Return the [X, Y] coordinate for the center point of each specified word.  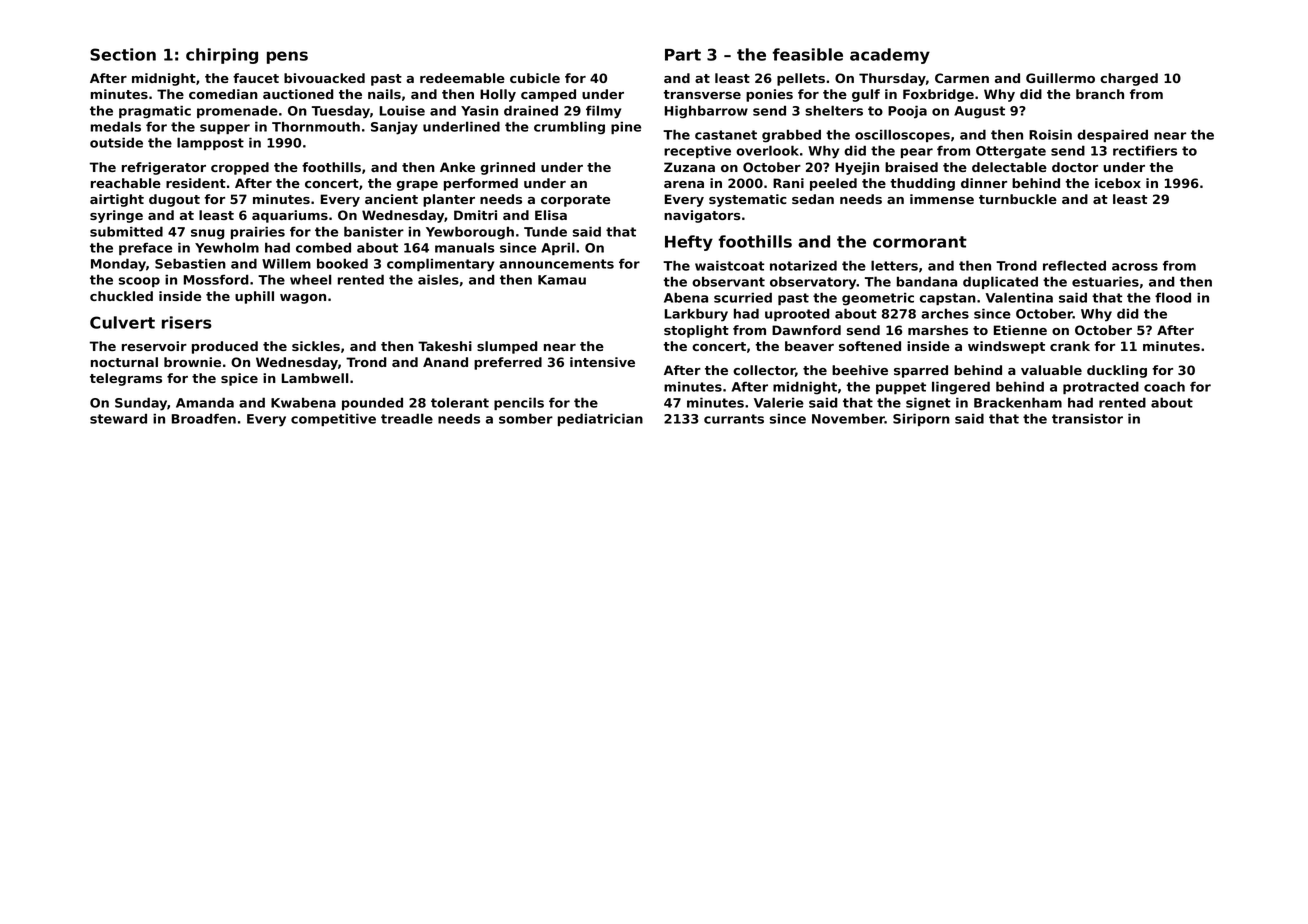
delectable [1009, 167]
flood [1173, 297]
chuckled [121, 296]
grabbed [791, 136]
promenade [237, 111]
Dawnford [806, 330]
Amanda [205, 402]
